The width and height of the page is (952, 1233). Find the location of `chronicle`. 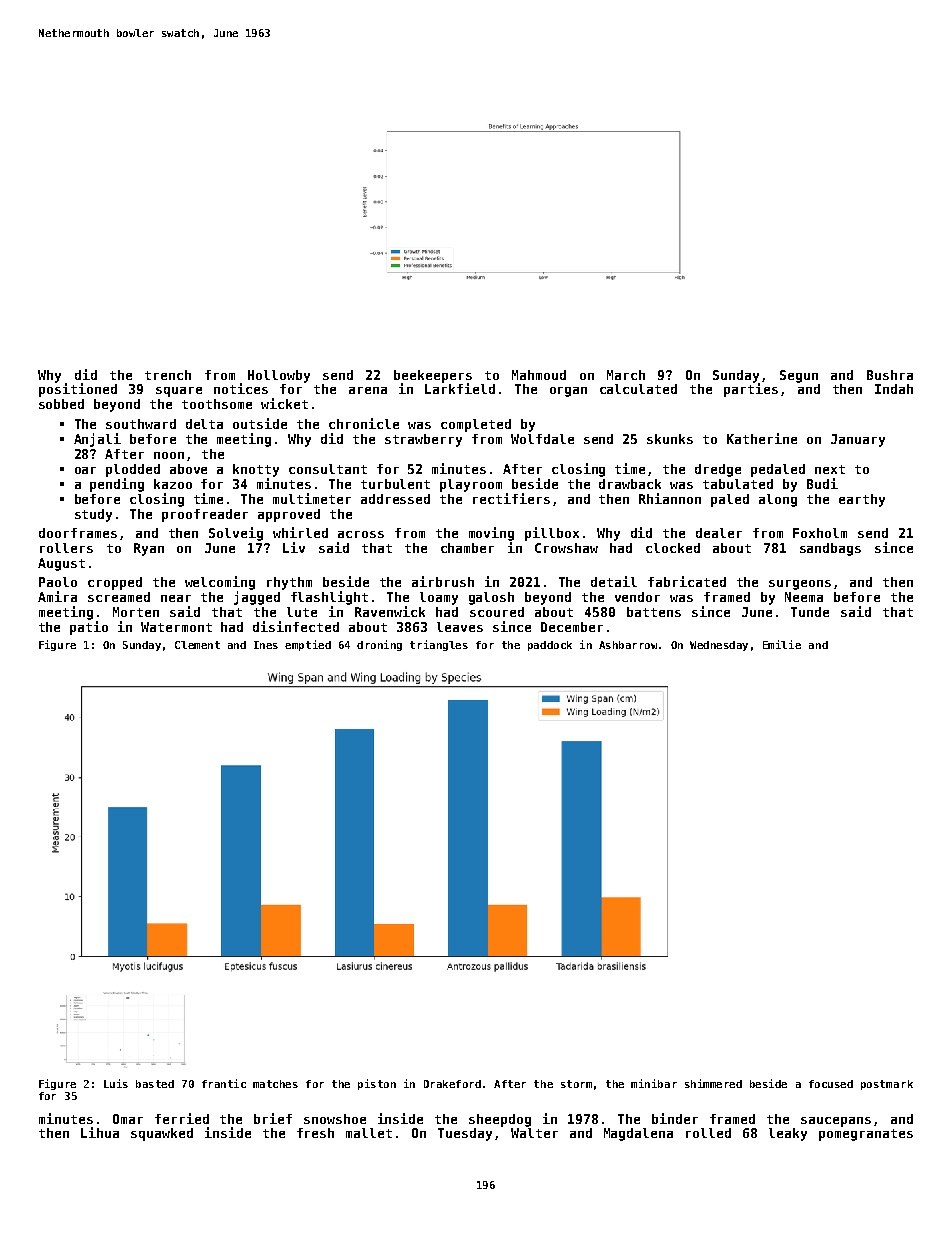

chronicle is located at coordinates (364, 423).
